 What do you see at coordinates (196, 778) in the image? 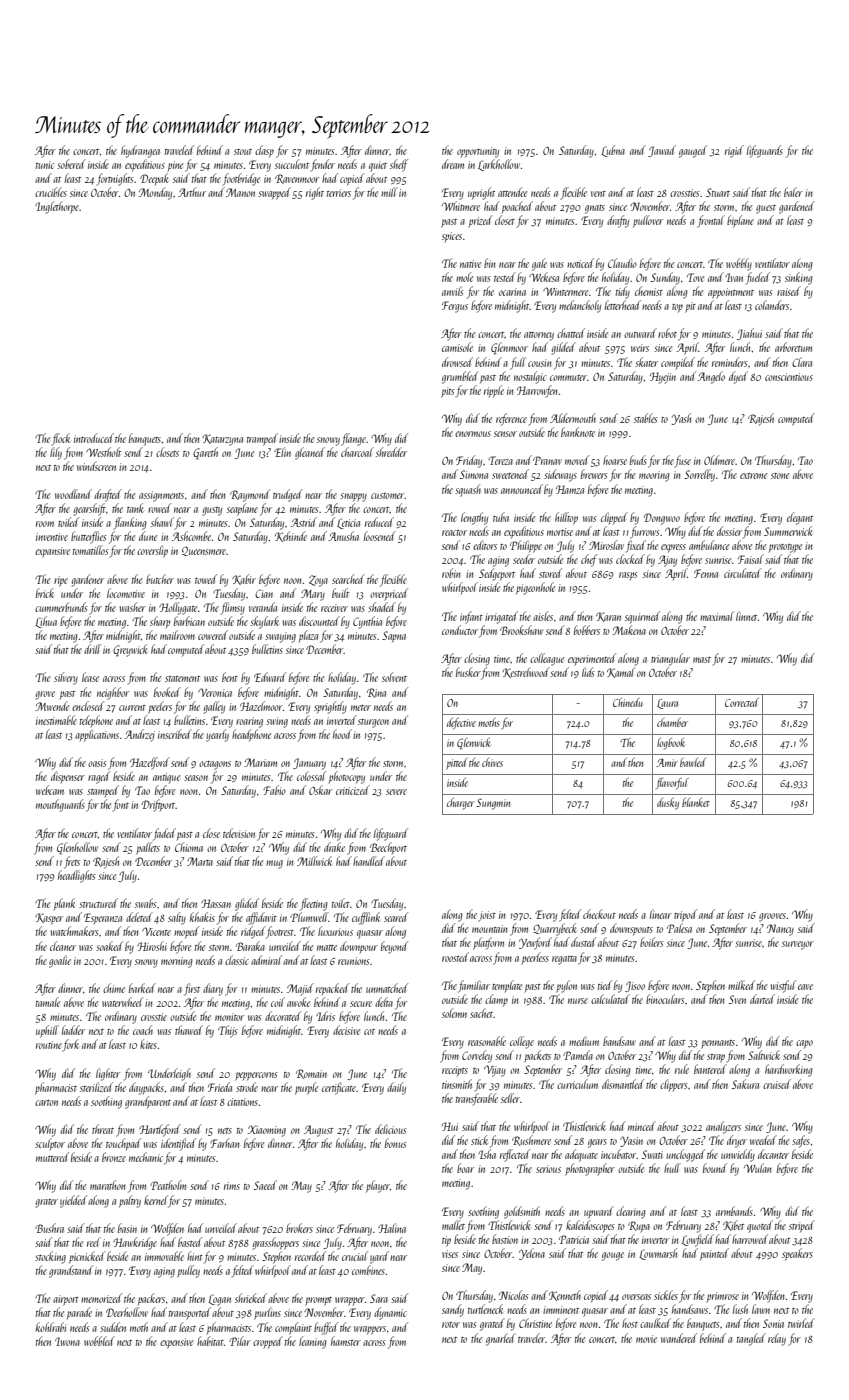
I see `season` at bounding box center [196, 778].
